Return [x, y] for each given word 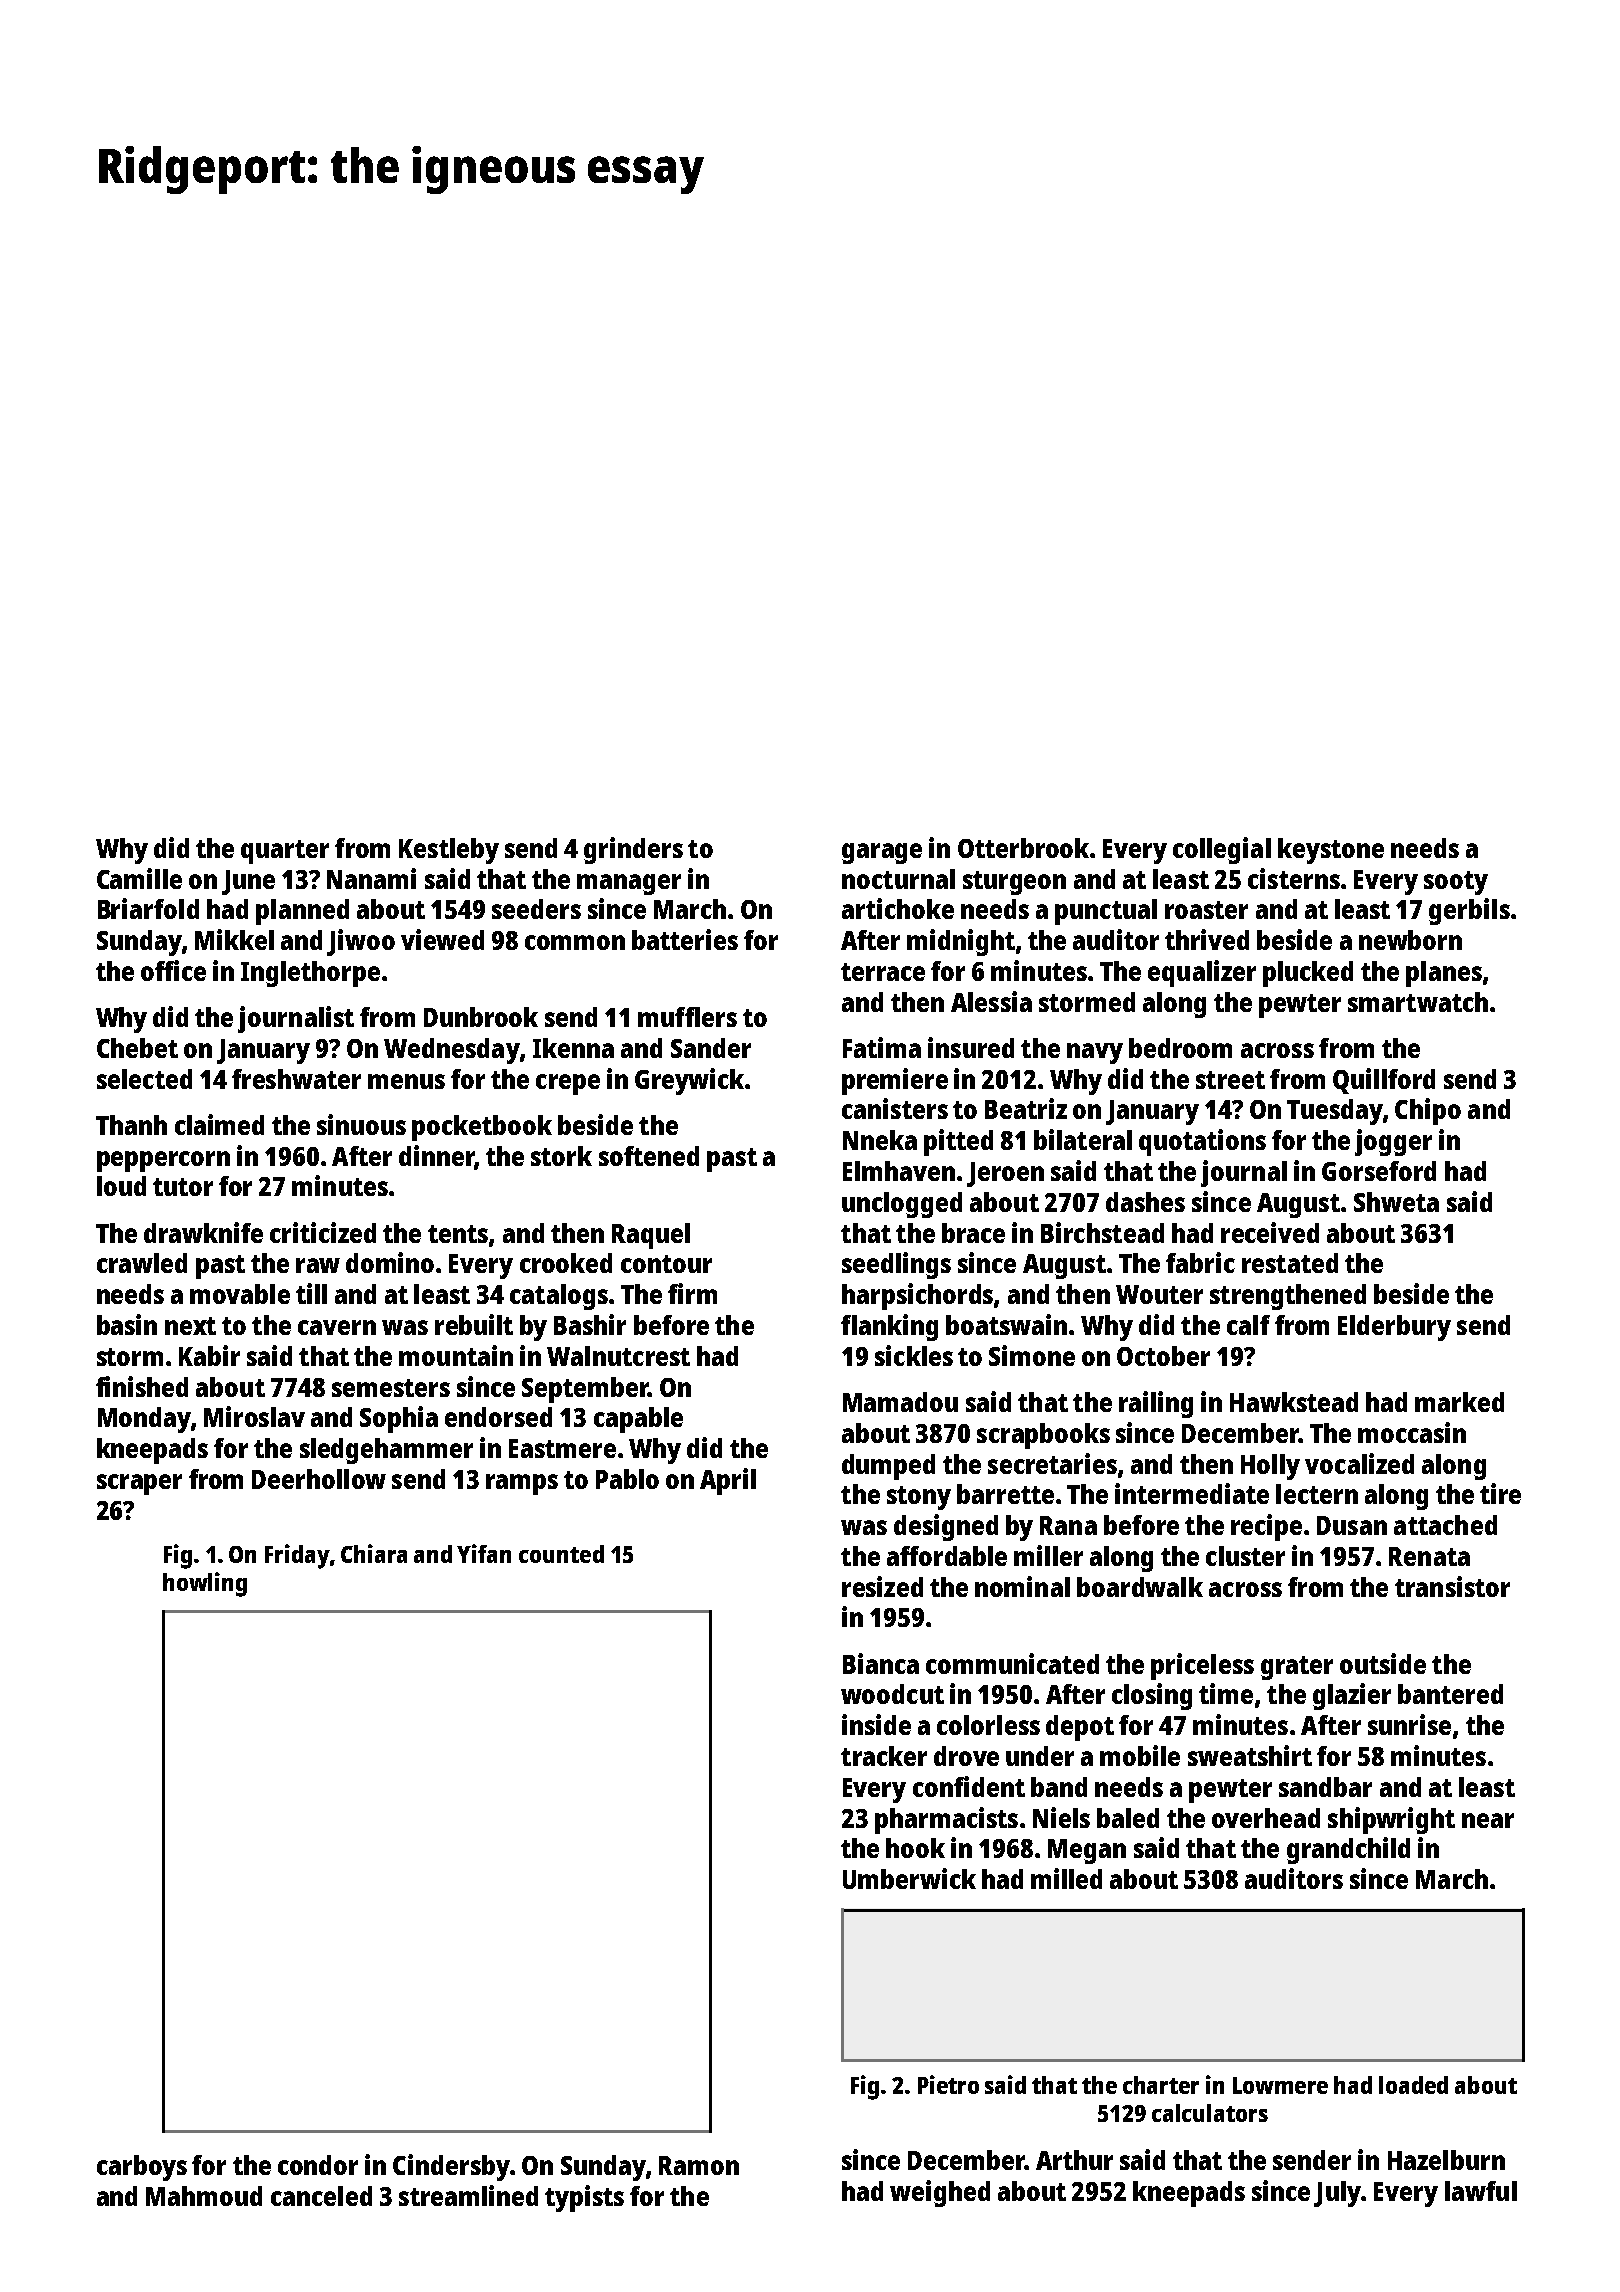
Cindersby [451, 2167]
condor [318, 2165]
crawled [142, 1263]
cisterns [1294, 878]
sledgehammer [386, 1451]
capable [638, 1420]
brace [973, 1233]
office [173, 970]
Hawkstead [1294, 1402]
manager [629, 884]
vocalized [1359, 1463]
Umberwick [909, 1878]
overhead [1266, 1818]
